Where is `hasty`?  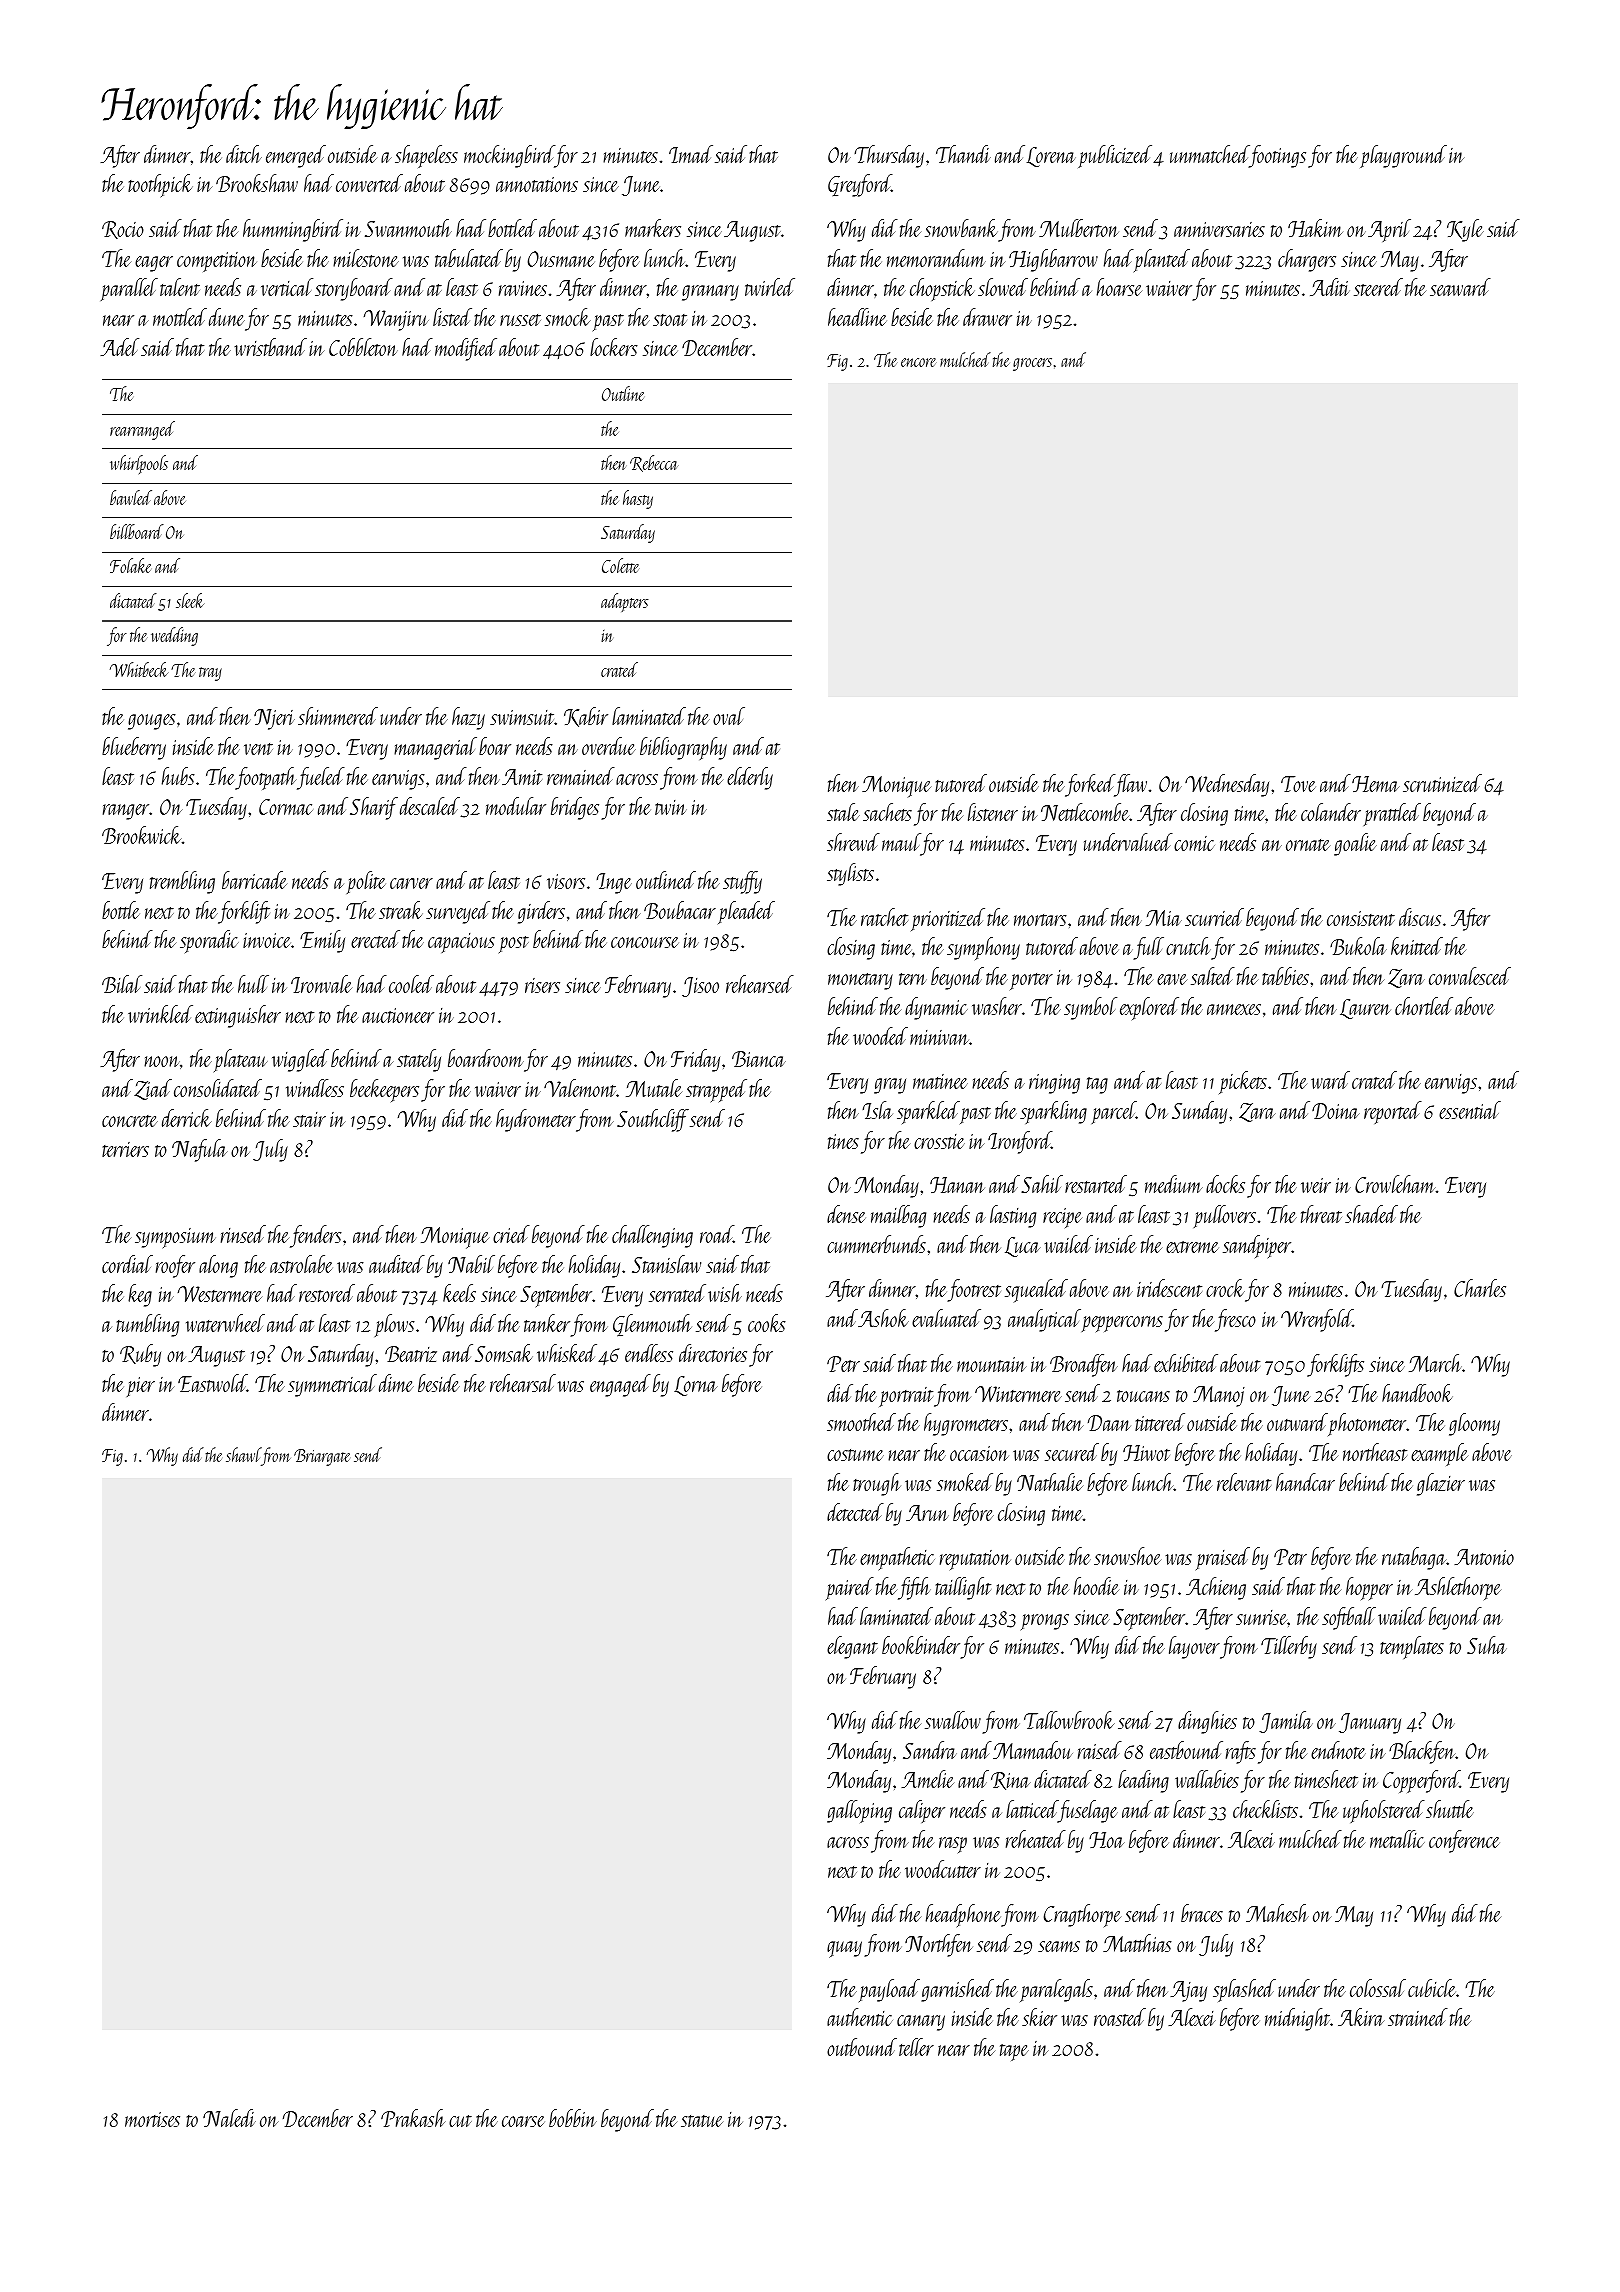
hasty is located at coordinates (638, 499).
